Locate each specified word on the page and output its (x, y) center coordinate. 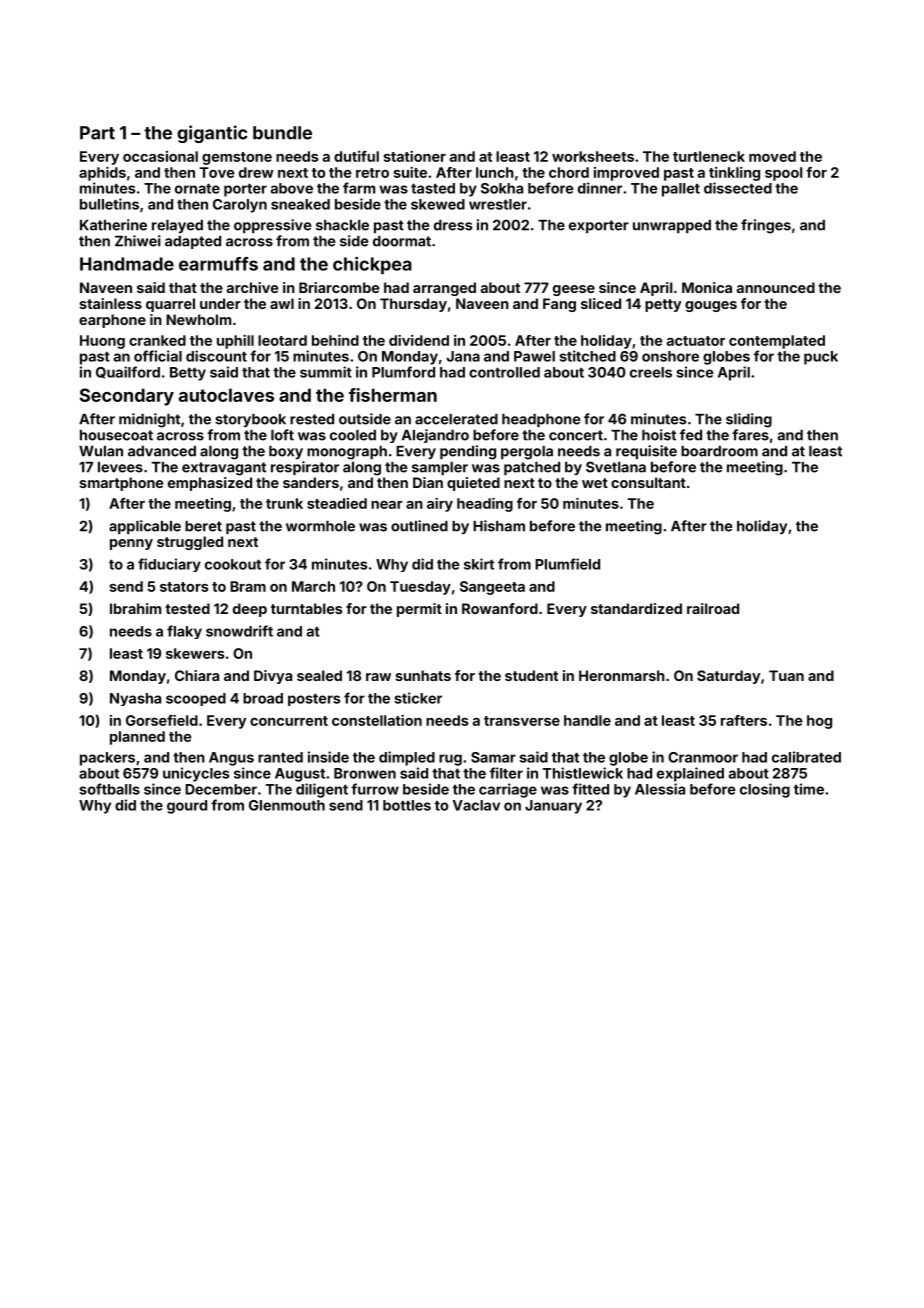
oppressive (272, 226)
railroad (713, 608)
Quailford (128, 372)
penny (131, 544)
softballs (109, 789)
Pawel (534, 356)
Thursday (413, 305)
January (553, 807)
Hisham (499, 526)
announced (776, 287)
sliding (749, 420)
